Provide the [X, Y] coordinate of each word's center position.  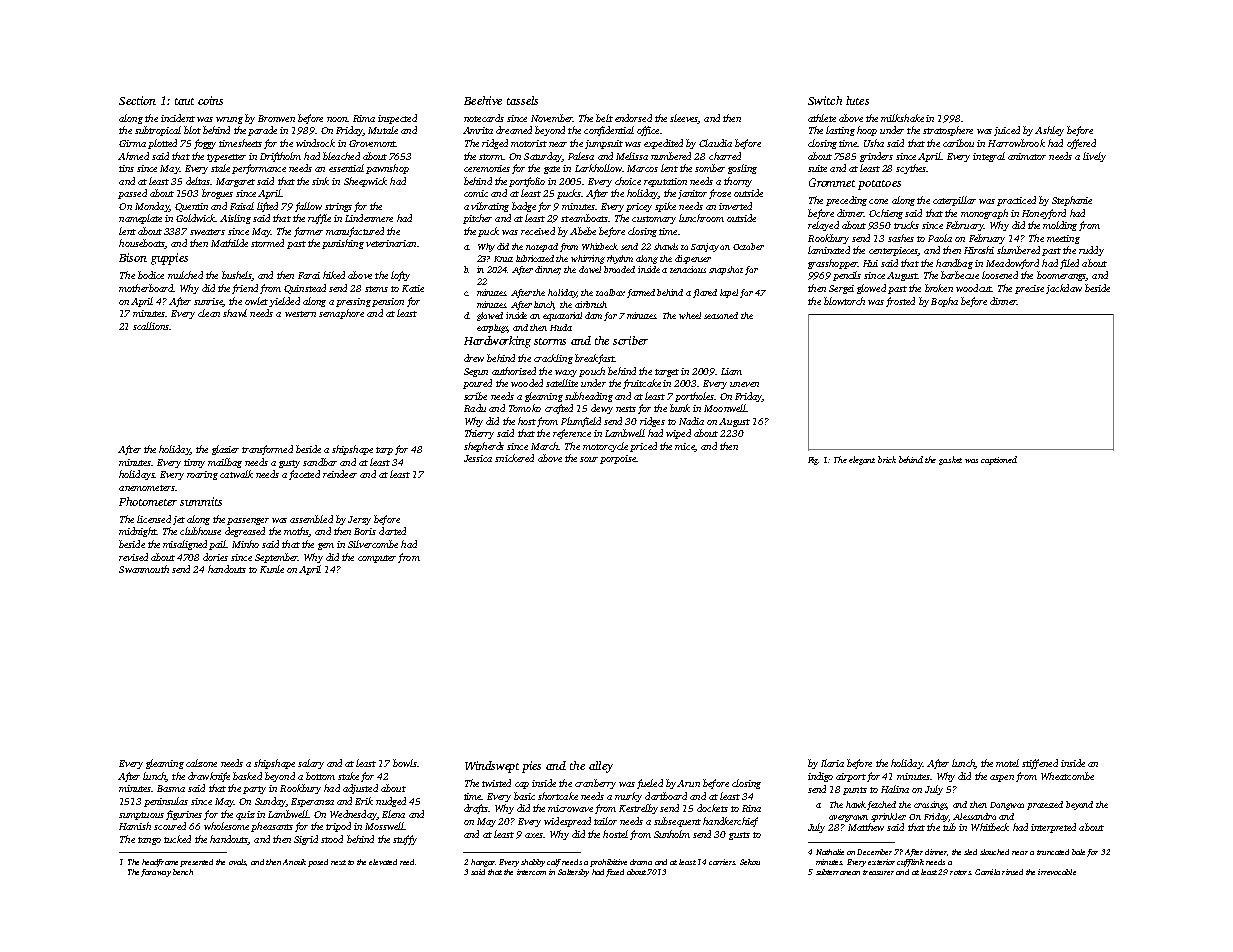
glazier [225, 450]
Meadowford [1012, 264]
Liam [731, 371]
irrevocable [1057, 872]
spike [665, 207]
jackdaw [1064, 289]
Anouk [294, 862]
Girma [132, 143]
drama [641, 862]
